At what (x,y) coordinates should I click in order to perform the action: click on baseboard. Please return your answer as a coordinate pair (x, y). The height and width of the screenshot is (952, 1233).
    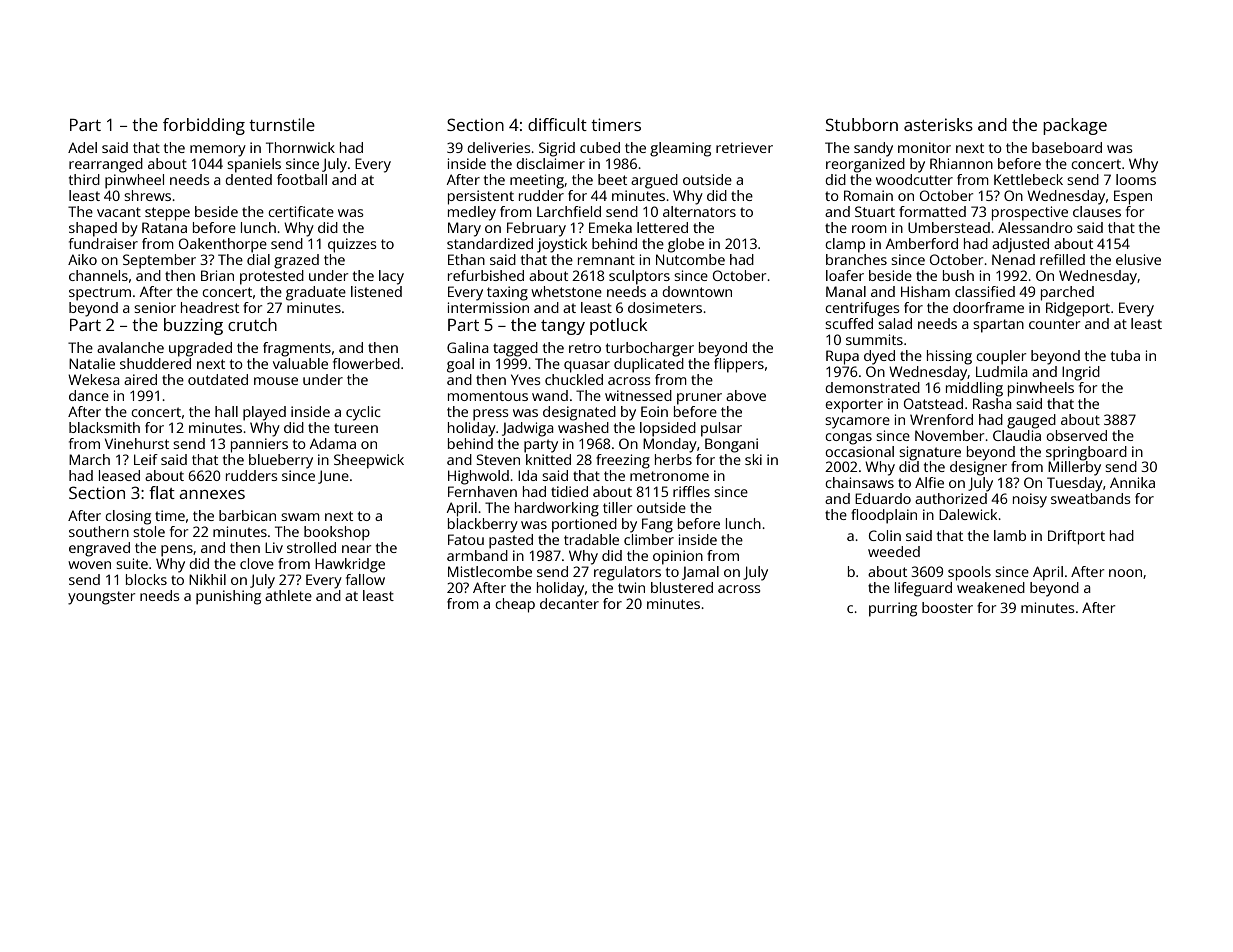
    Looking at the image, I should click on (1067, 147).
